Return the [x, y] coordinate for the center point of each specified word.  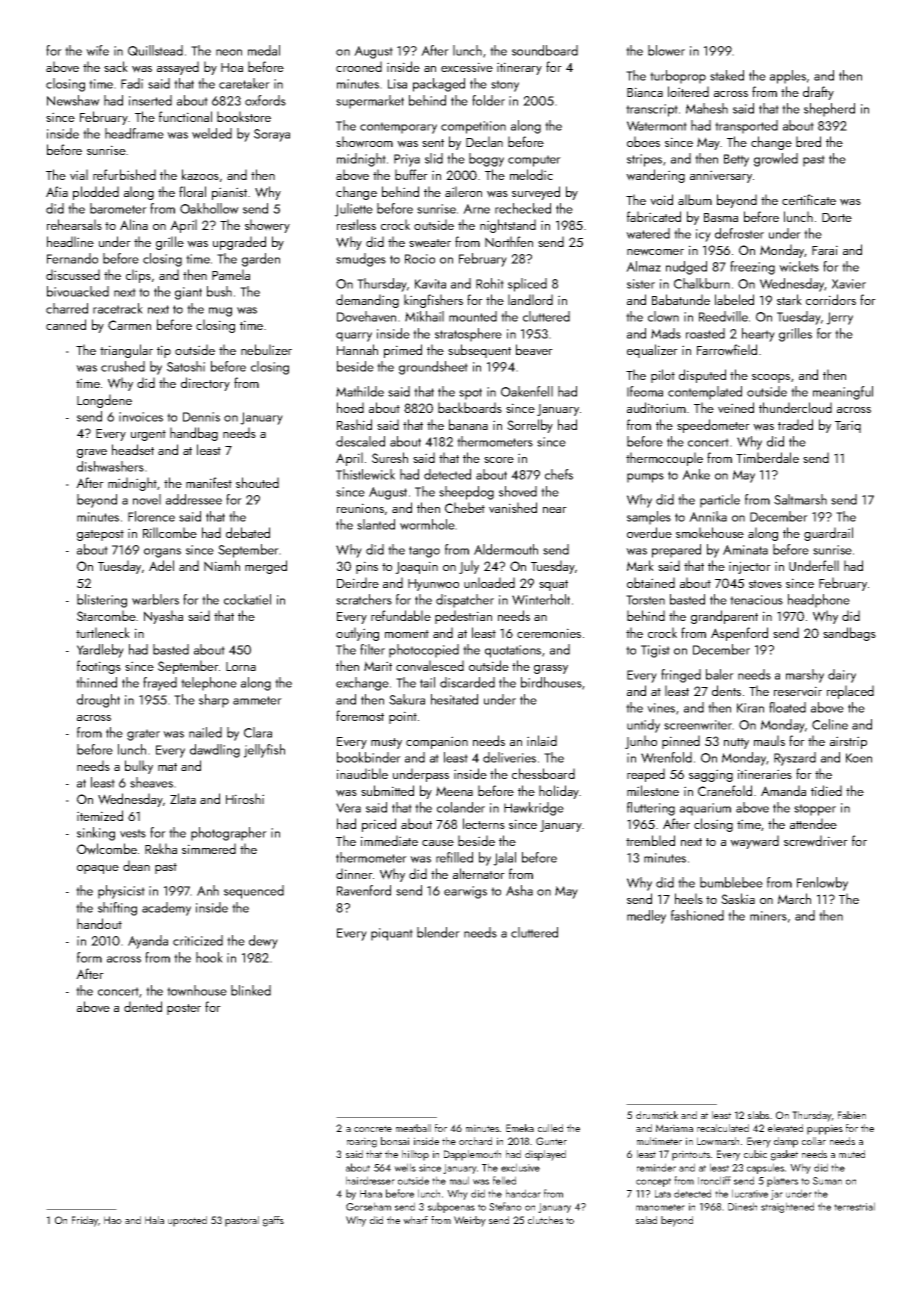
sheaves [151, 782]
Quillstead [155, 50]
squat [553, 585]
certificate [809, 199]
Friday [85, 1221]
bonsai [395, 1141]
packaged [439, 85]
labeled [734, 299]
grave [92, 453]
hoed [350, 407]
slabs [758, 1115]
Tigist [655, 651]
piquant [392, 934]
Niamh [222, 565]
